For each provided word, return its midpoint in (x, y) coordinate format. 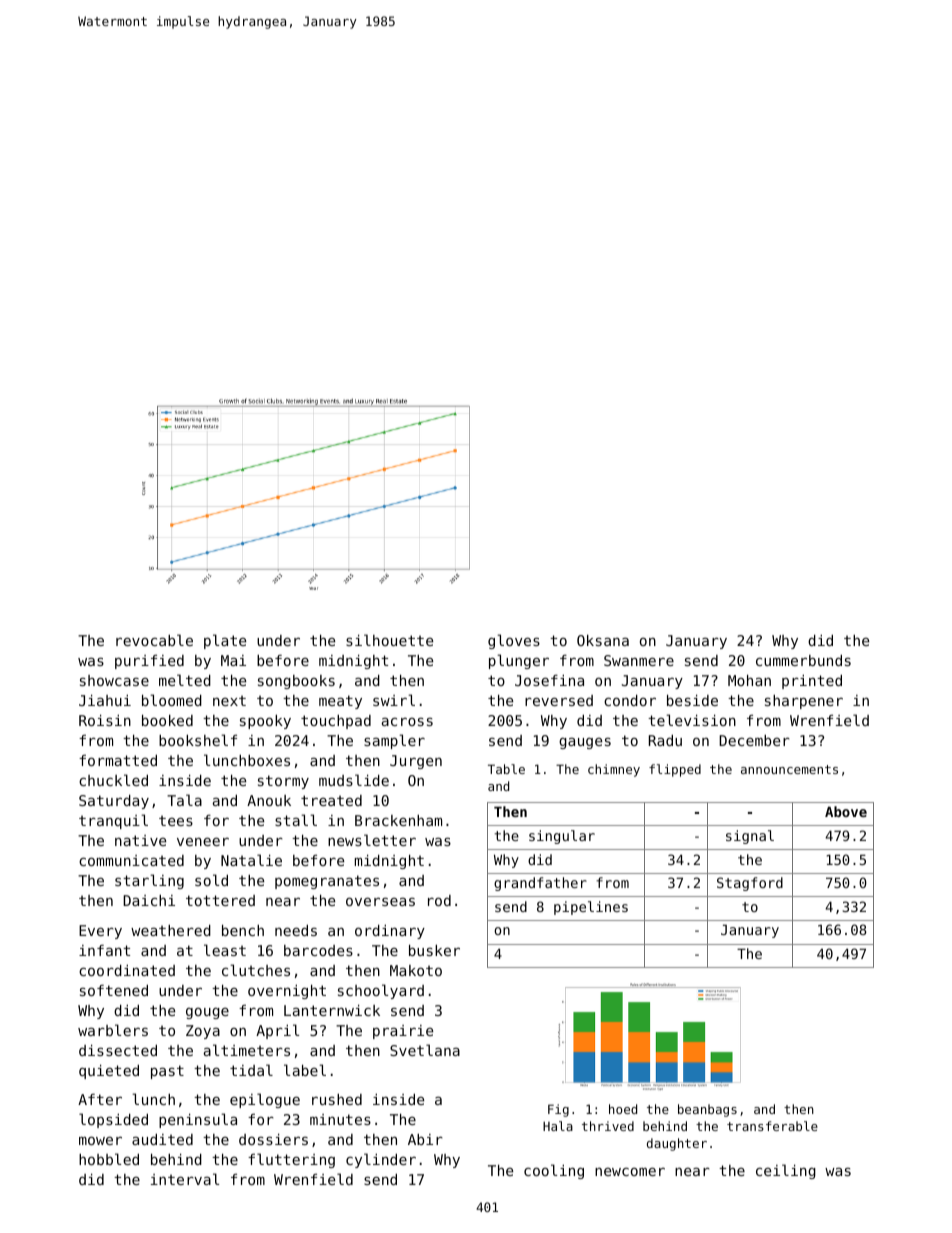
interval (185, 1179)
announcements (789, 769)
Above (846, 811)
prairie (403, 1032)
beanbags (707, 1110)
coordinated (127, 970)
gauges (585, 743)
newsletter (372, 840)
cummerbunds (803, 660)
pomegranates (327, 882)
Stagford (750, 884)
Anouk (269, 800)
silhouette (389, 640)
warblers (113, 1030)
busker (434, 950)
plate (225, 641)
